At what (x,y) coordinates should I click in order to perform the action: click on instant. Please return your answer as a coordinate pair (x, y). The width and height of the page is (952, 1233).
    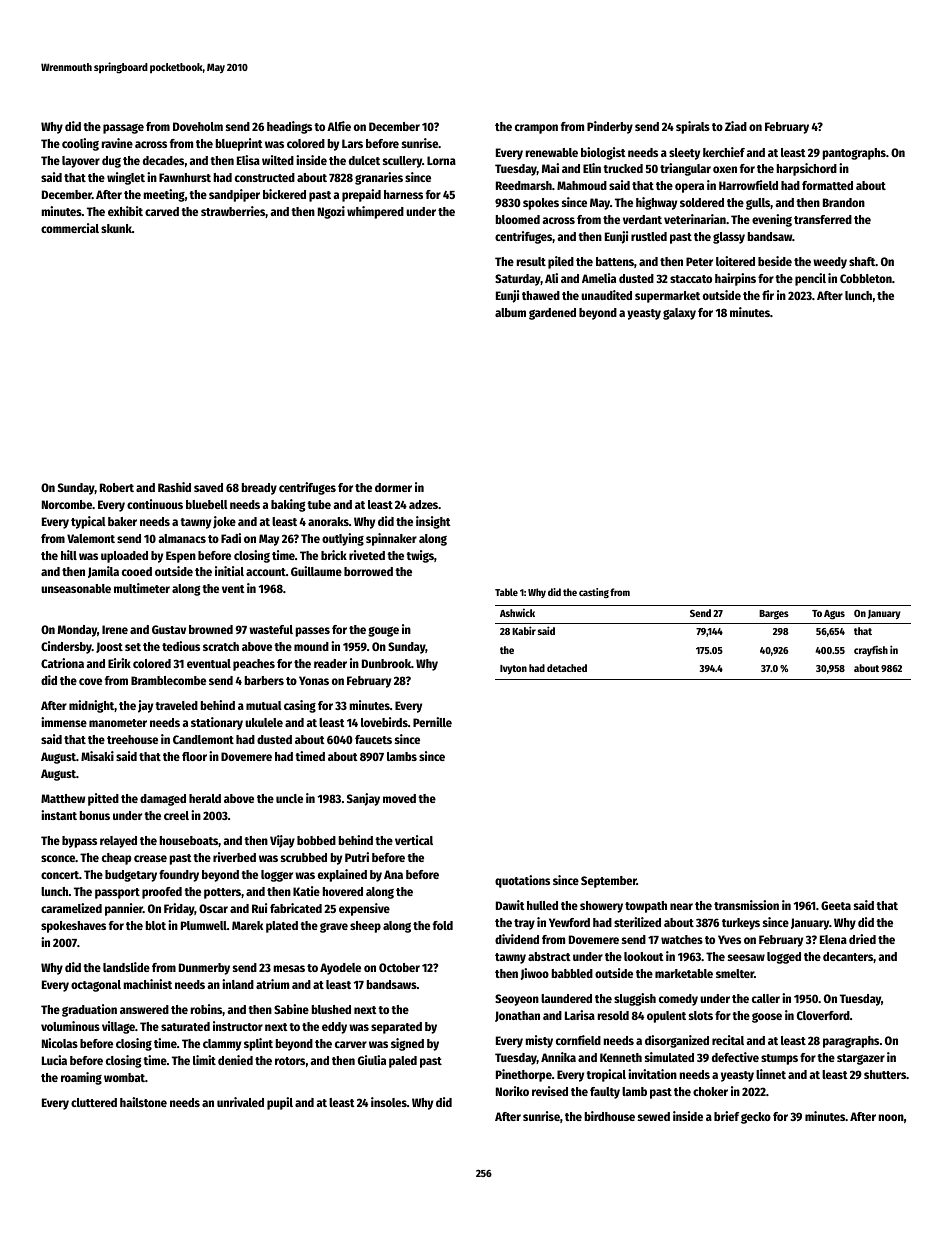
    Looking at the image, I should click on (59, 815).
